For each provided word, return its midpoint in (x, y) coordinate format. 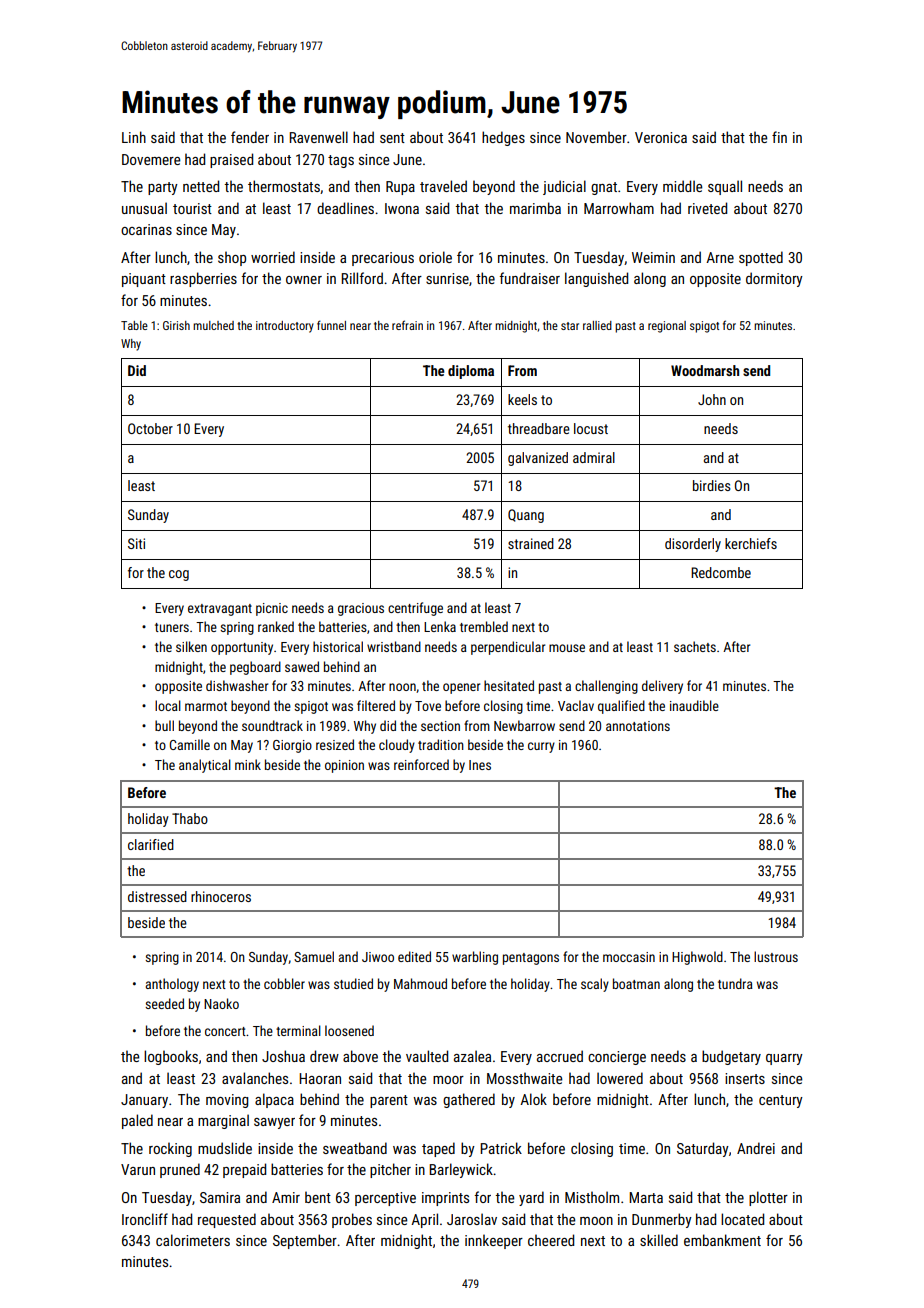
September (305, 1241)
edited (414, 956)
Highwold (697, 958)
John (712, 399)
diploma (471, 372)
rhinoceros (221, 896)
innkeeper (494, 1241)
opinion (344, 766)
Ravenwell (318, 137)
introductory (285, 327)
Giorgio (292, 746)
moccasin (629, 957)
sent (392, 138)
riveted (707, 208)
